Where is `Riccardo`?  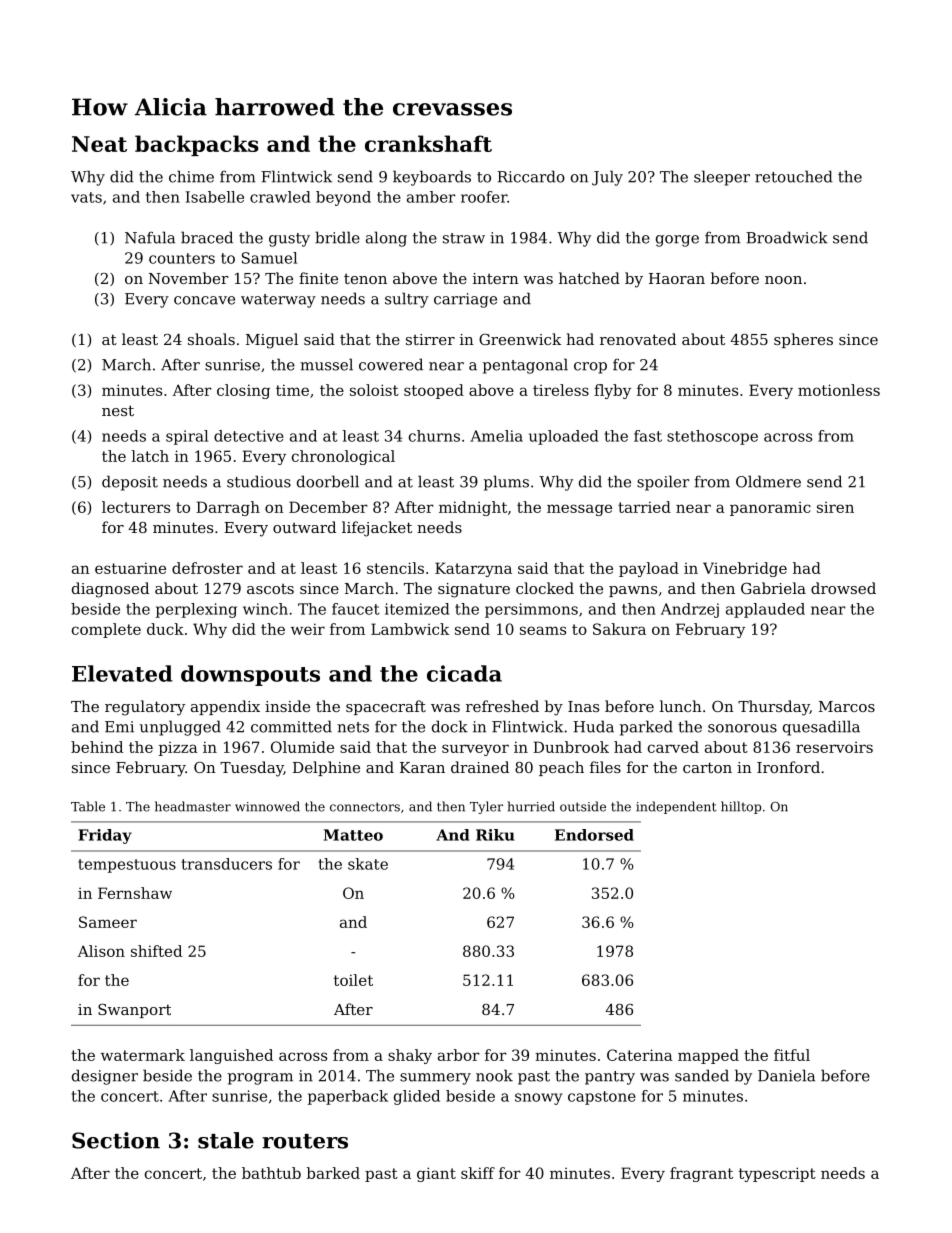
Riccardo is located at coordinates (531, 176).
